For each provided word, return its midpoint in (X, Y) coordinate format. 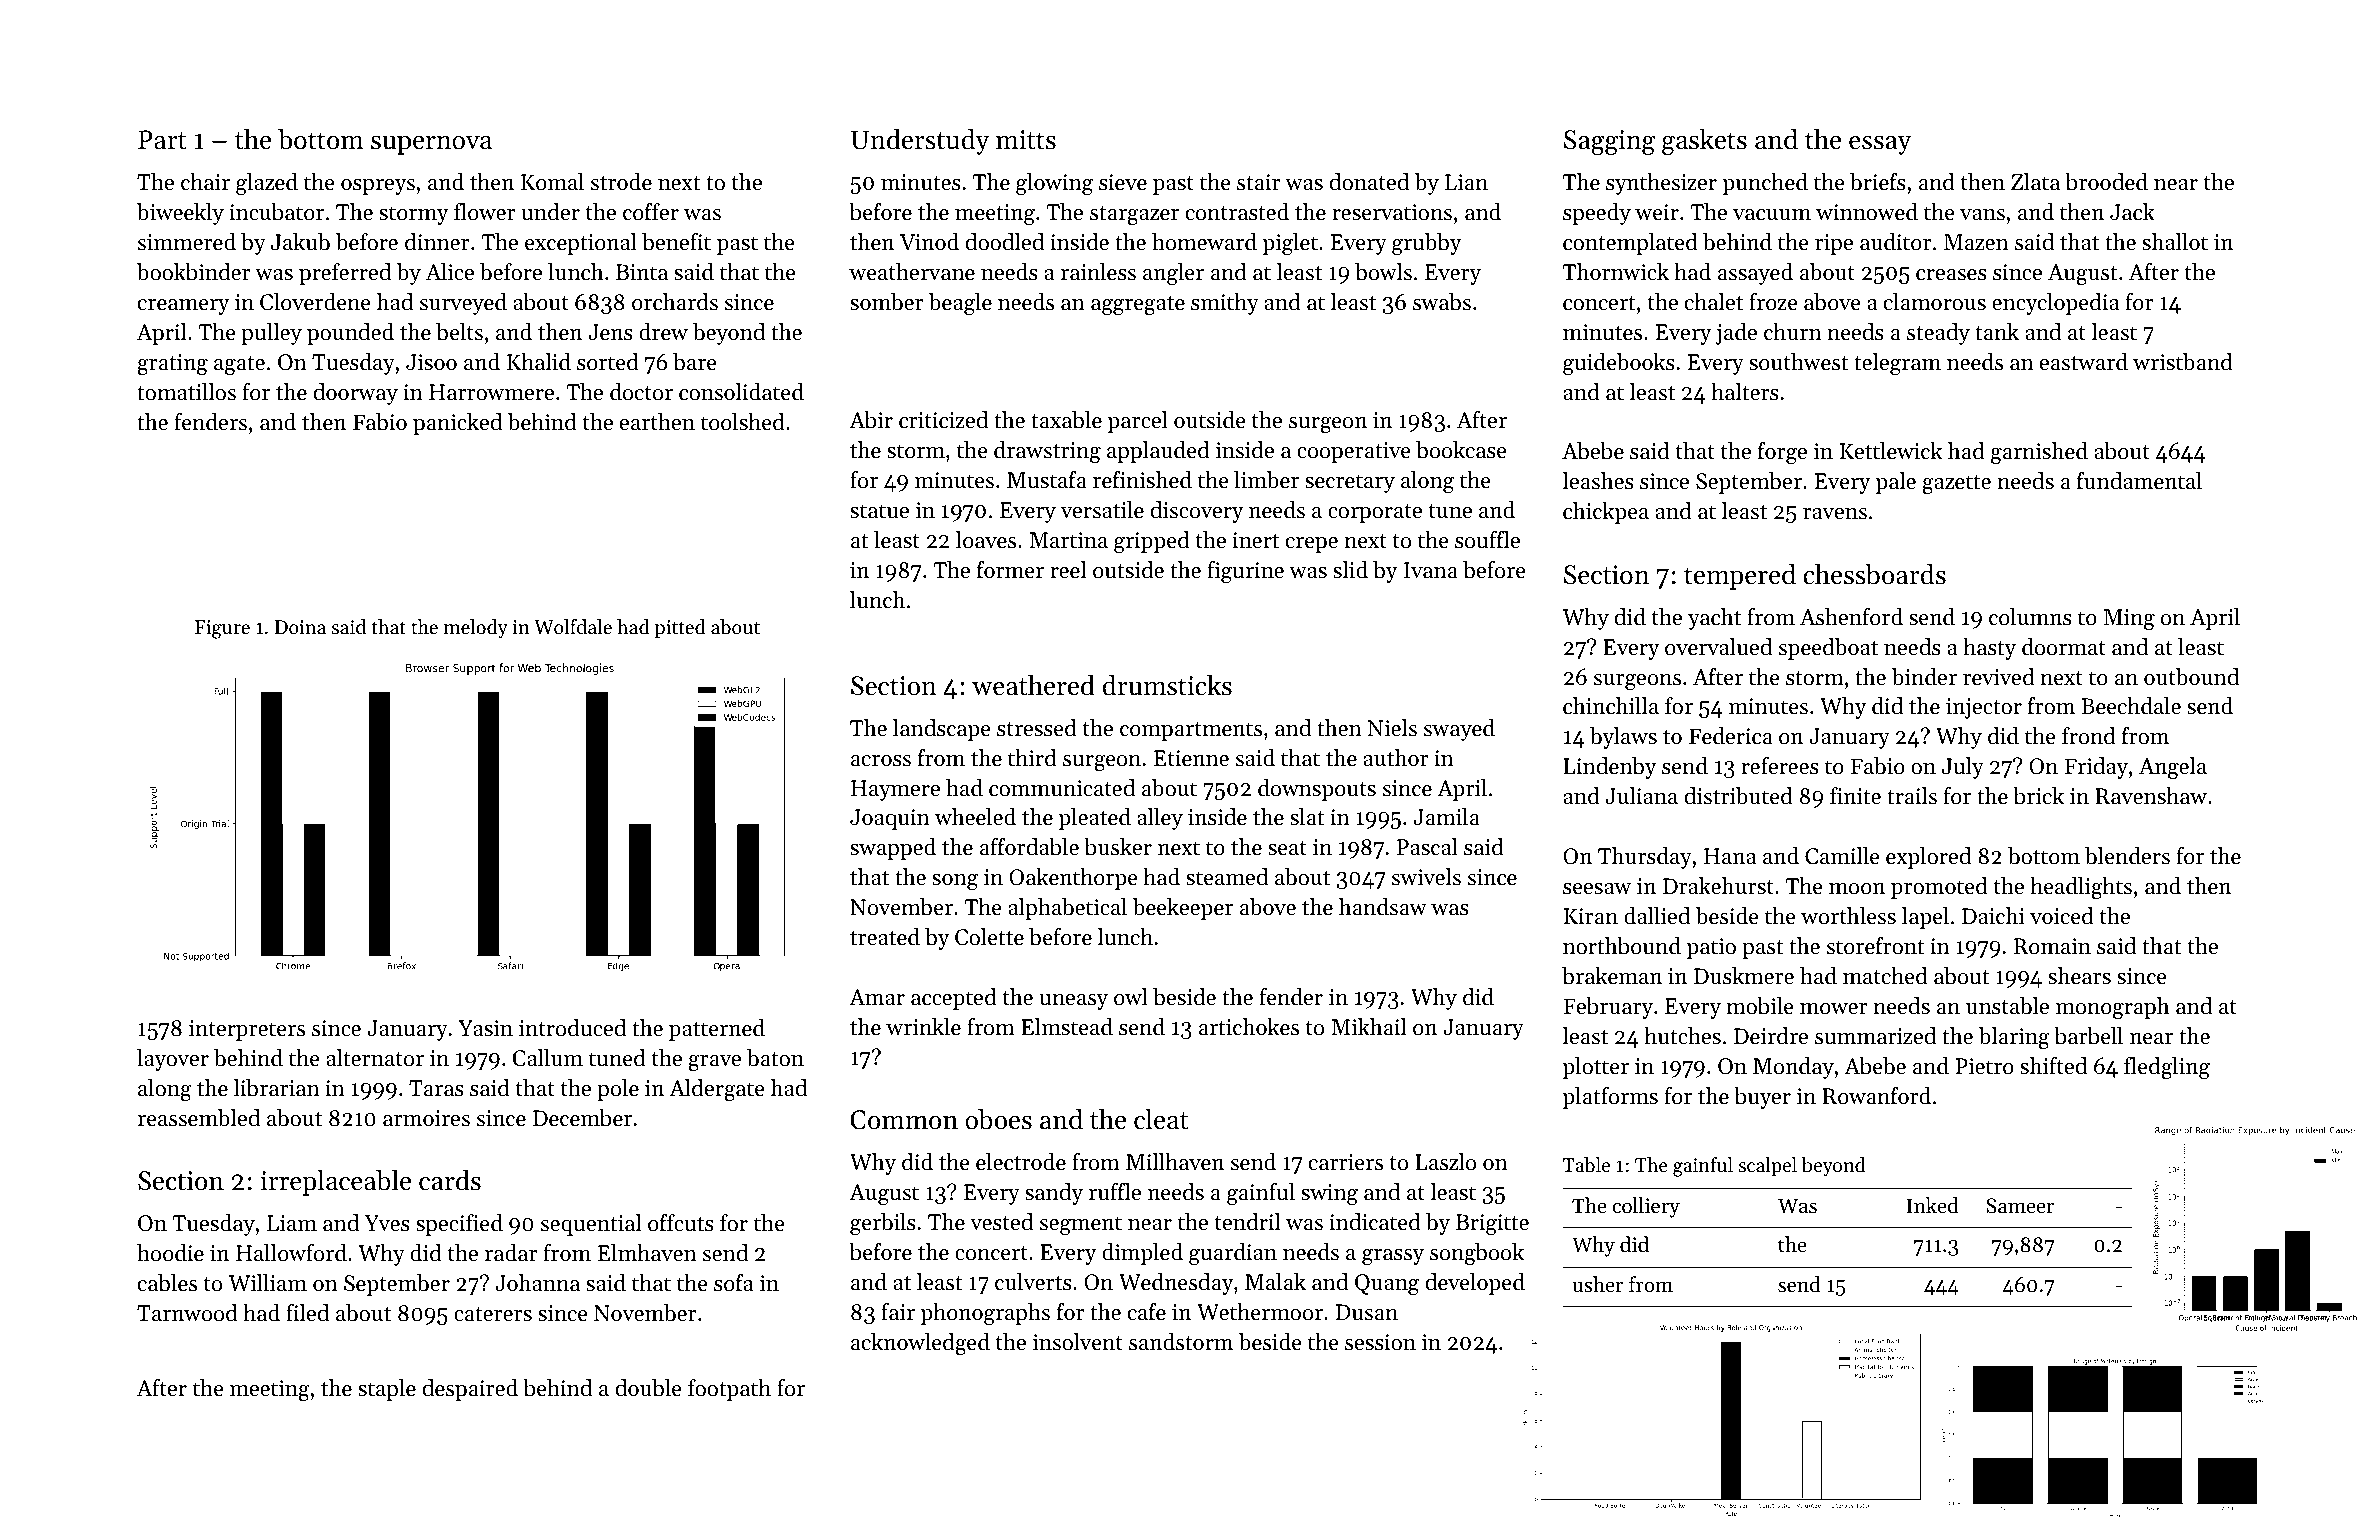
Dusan (1367, 1312)
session (1380, 1342)
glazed (267, 184)
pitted (680, 628)
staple (387, 1390)
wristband (2183, 362)
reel (1068, 570)
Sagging (1609, 142)
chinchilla (1611, 706)
